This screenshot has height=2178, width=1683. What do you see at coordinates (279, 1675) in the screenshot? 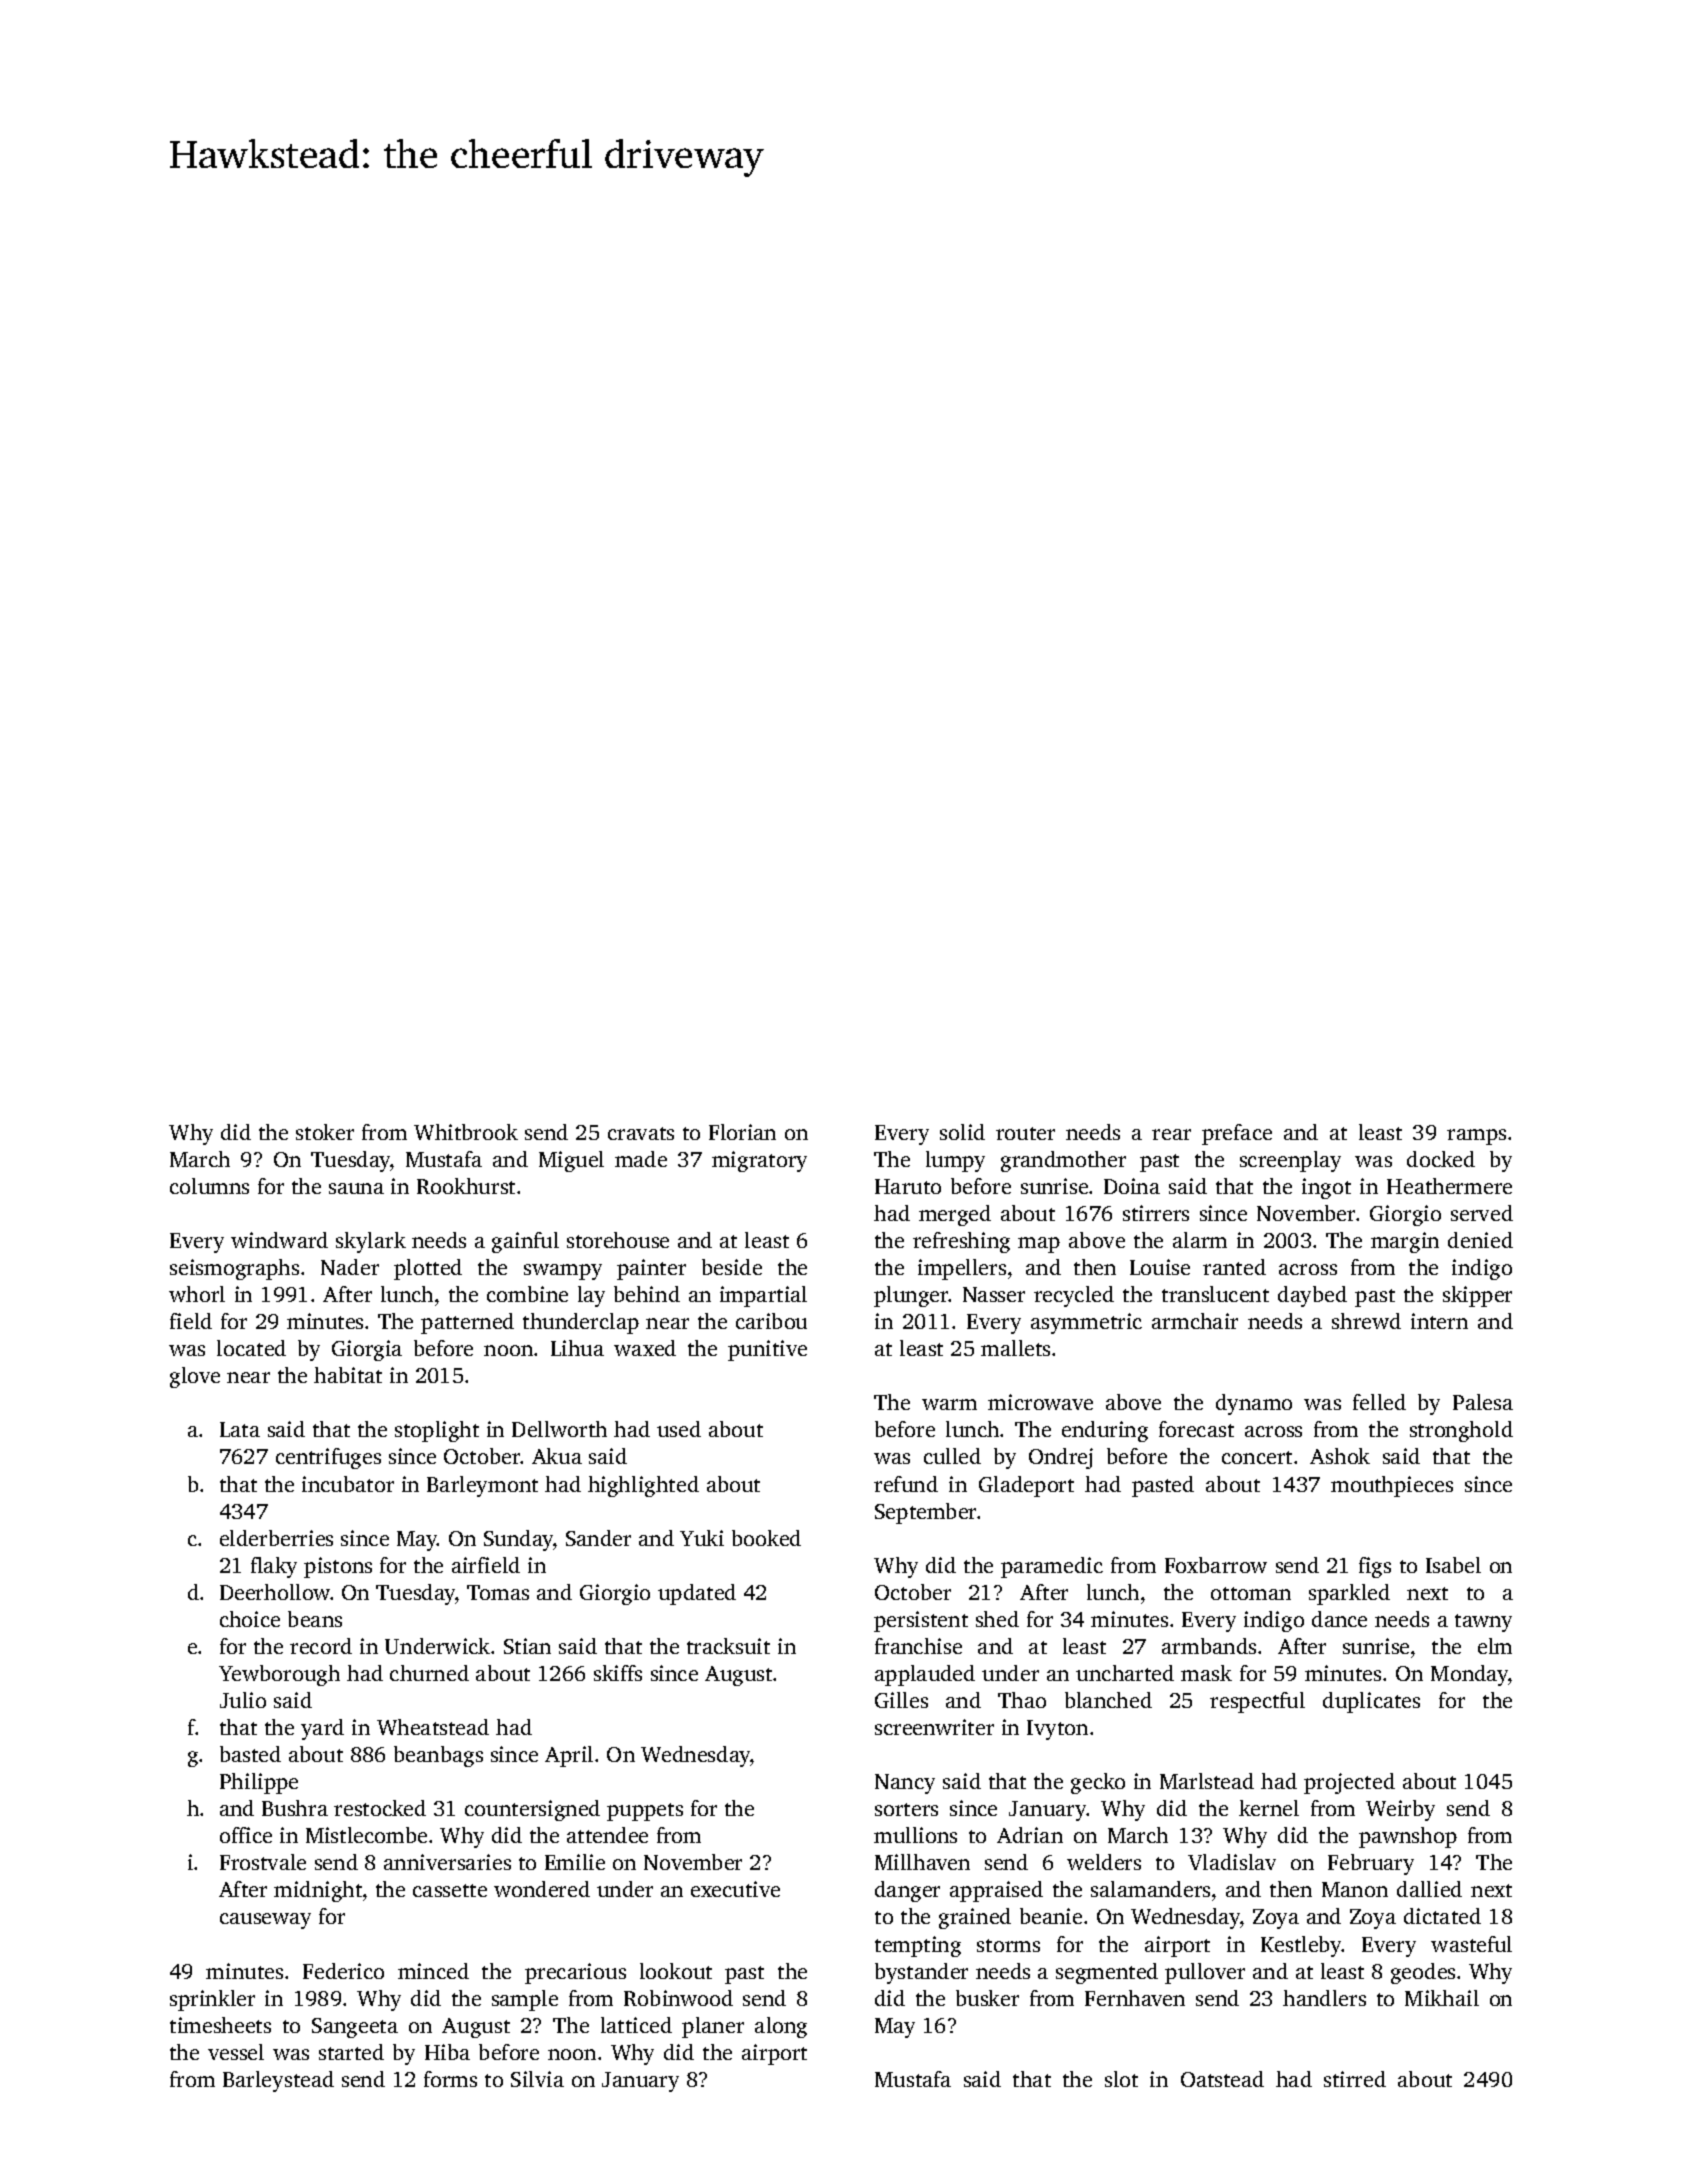
I see `Yewborough` at bounding box center [279, 1675].
